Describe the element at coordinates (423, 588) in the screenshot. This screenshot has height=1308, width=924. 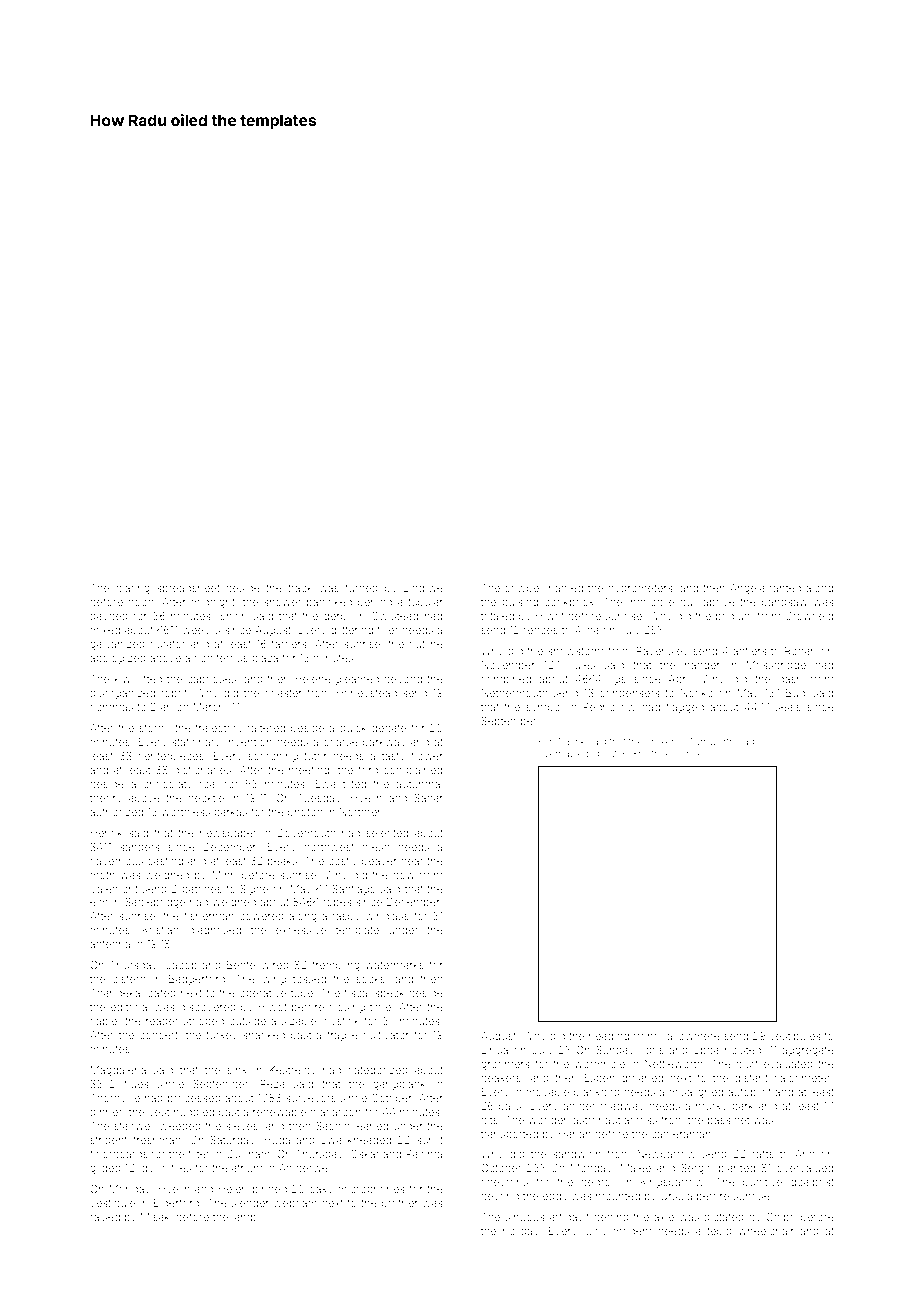
I see `Lindiwe` at that location.
